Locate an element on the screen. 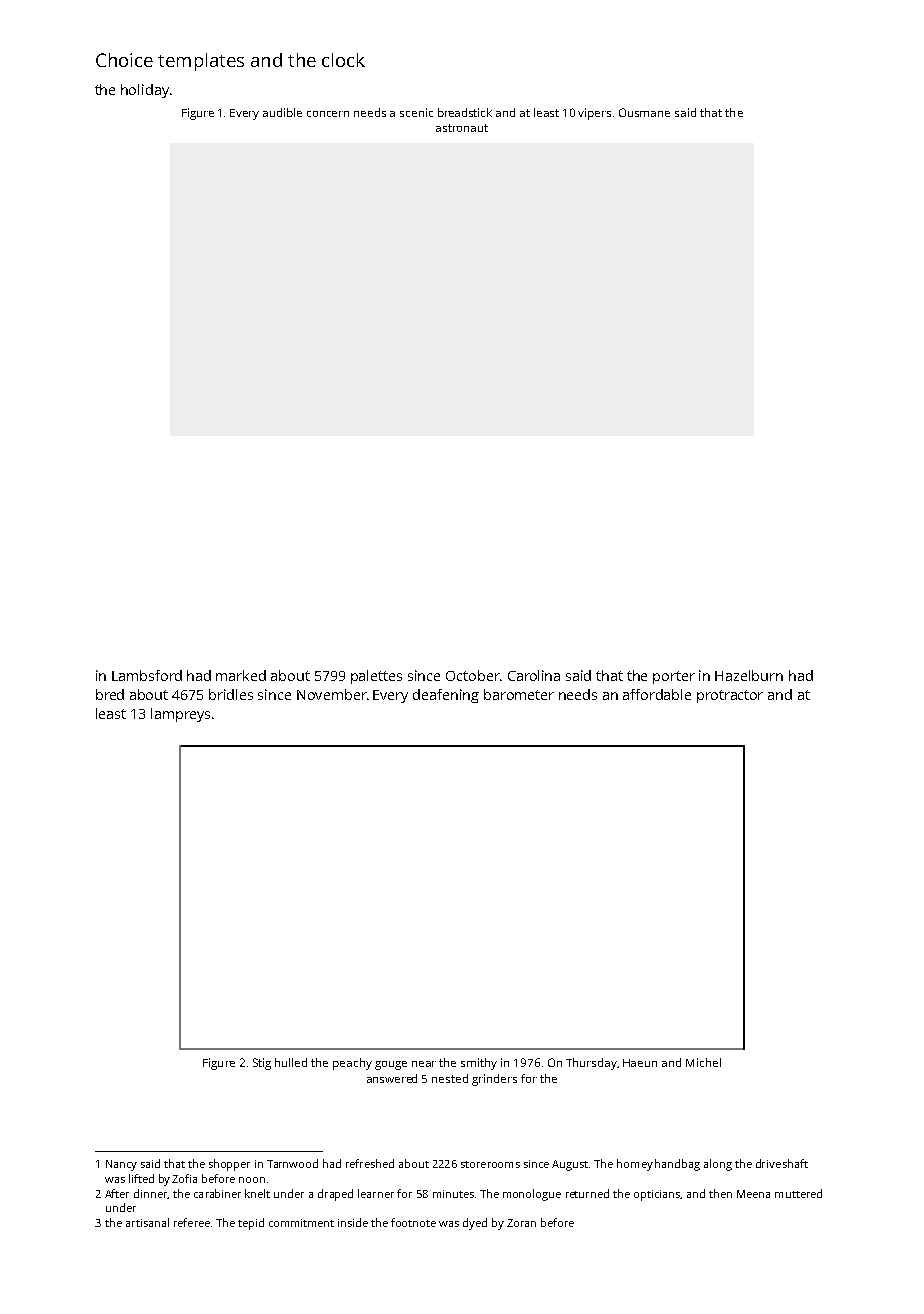  audible is located at coordinates (282, 112).
